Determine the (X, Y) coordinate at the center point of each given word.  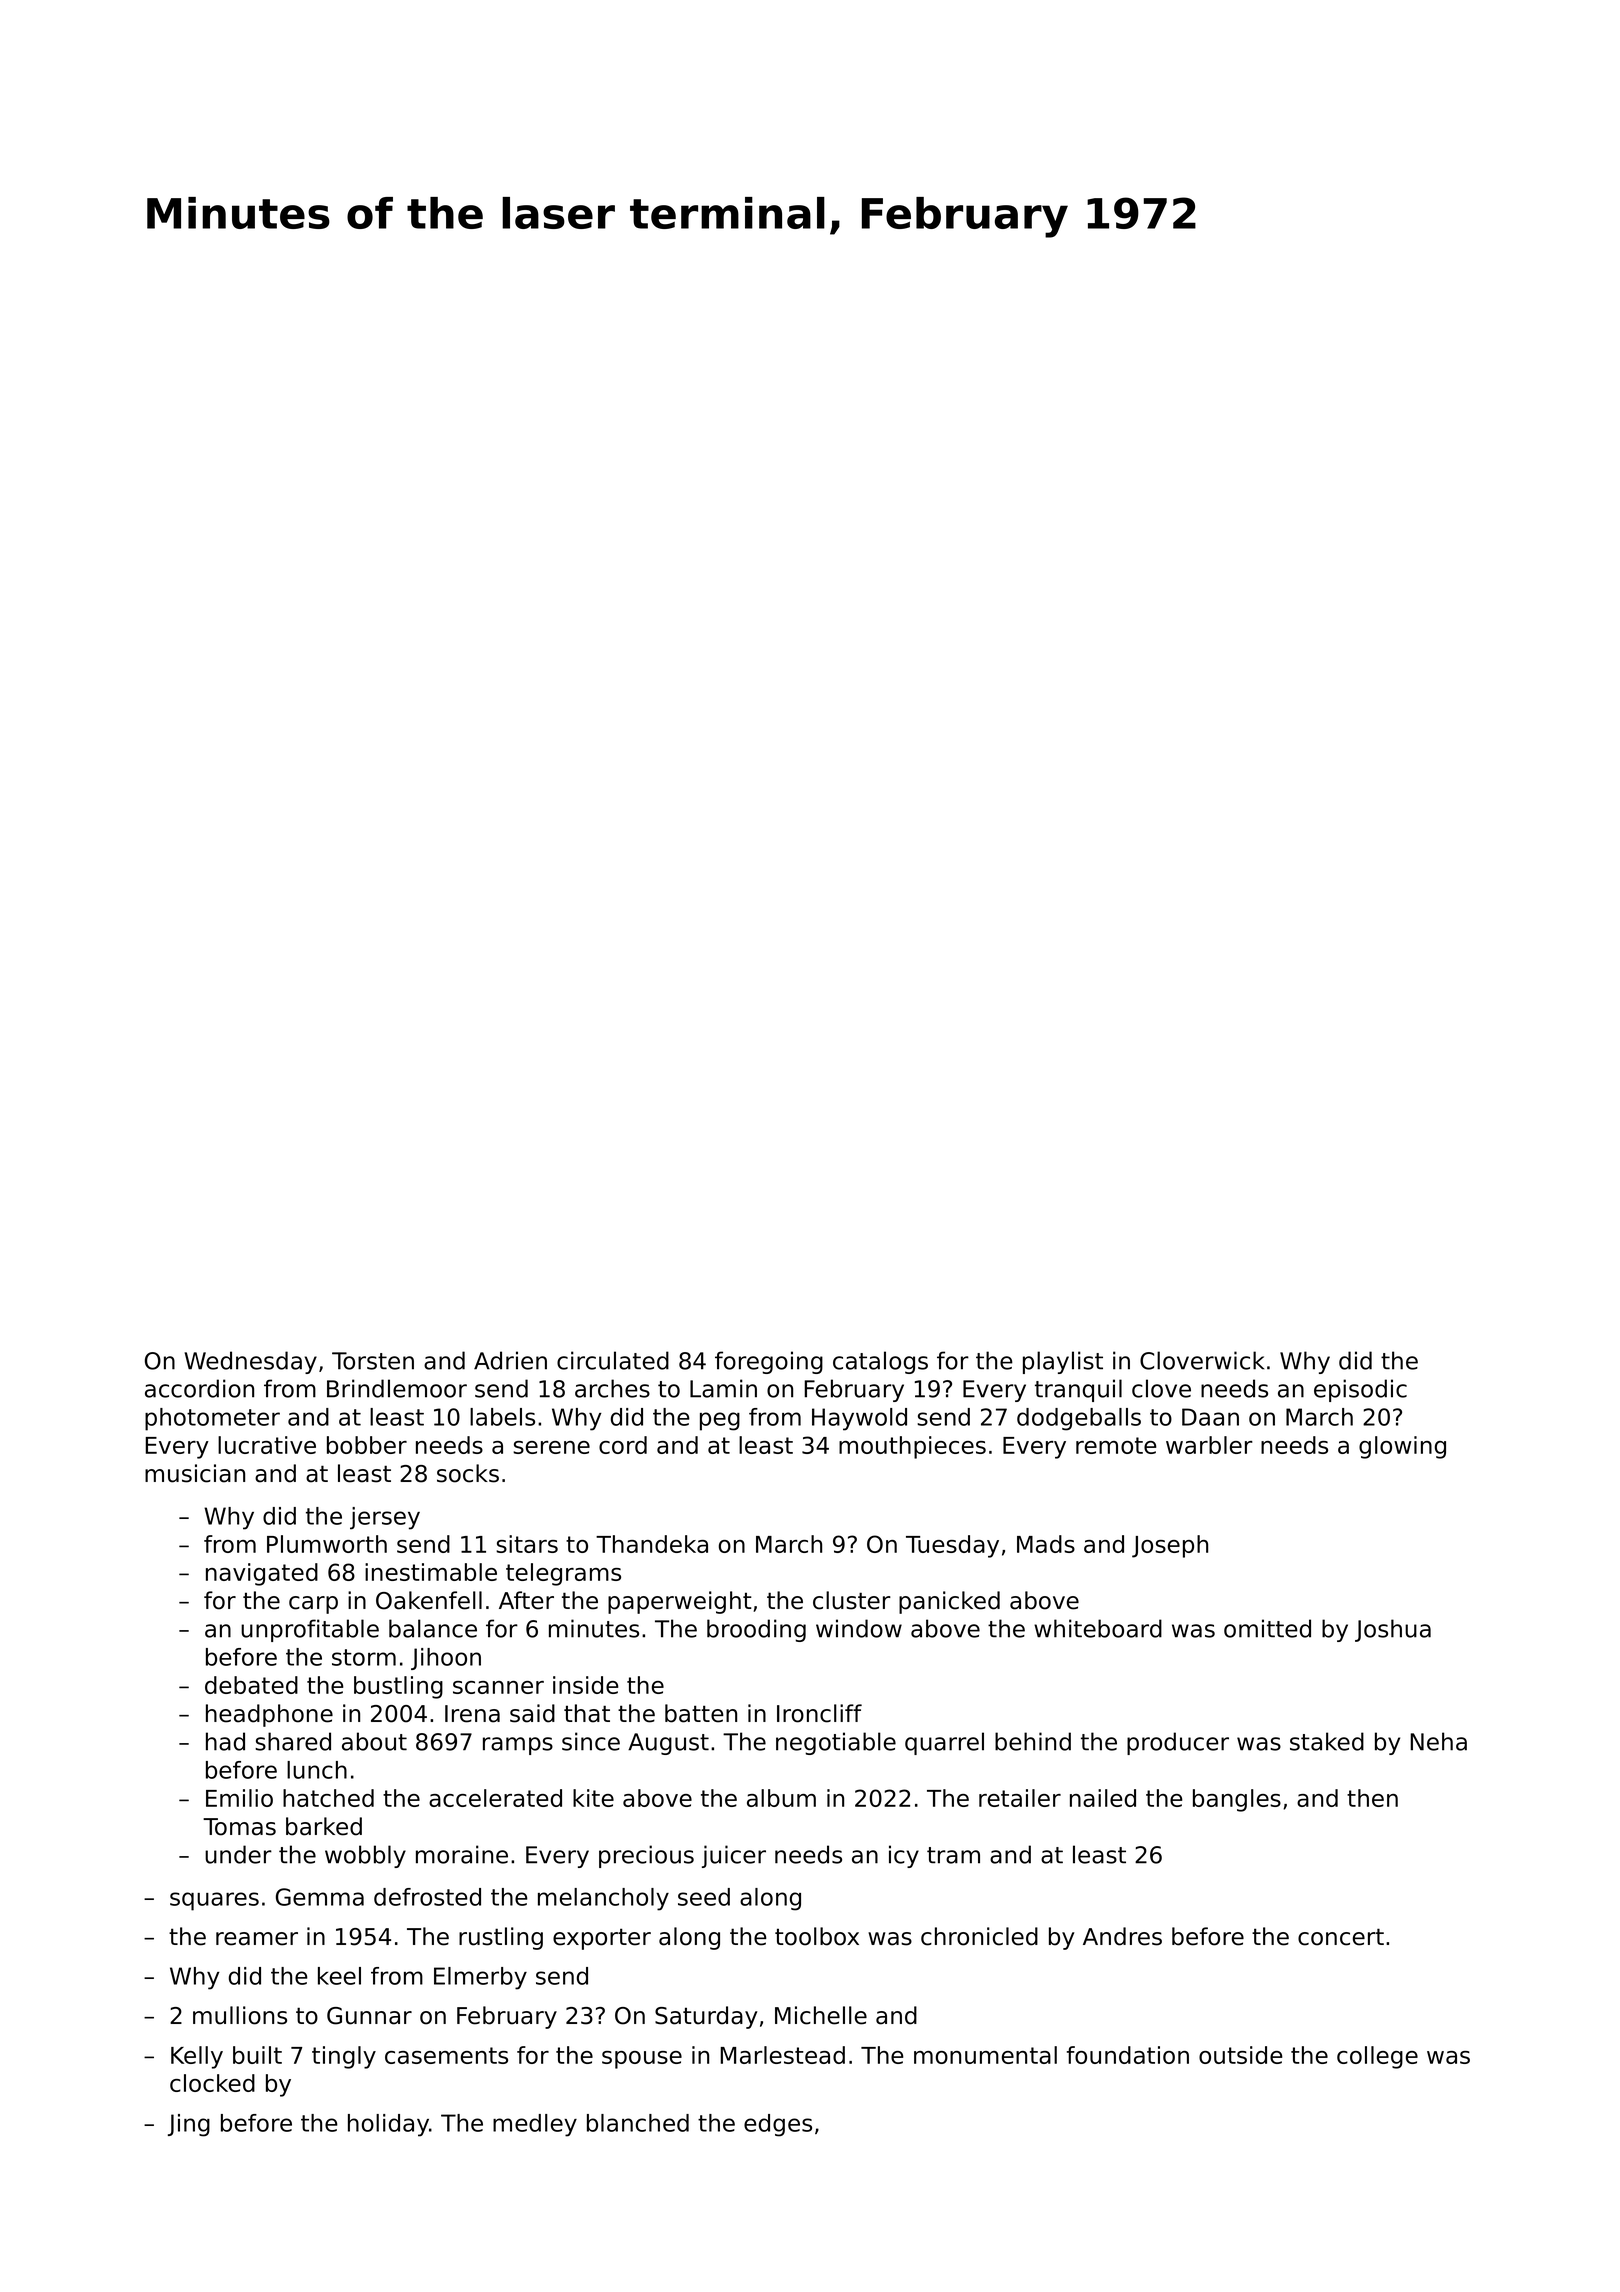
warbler (1209, 1445)
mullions (240, 2015)
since (591, 1741)
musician (195, 1473)
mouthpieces (912, 1447)
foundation (1128, 2055)
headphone (269, 1715)
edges (778, 2125)
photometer (212, 1419)
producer (1178, 1743)
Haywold (859, 1419)
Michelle (821, 2015)
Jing (189, 2125)
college (1377, 2057)
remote (1116, 1445)
